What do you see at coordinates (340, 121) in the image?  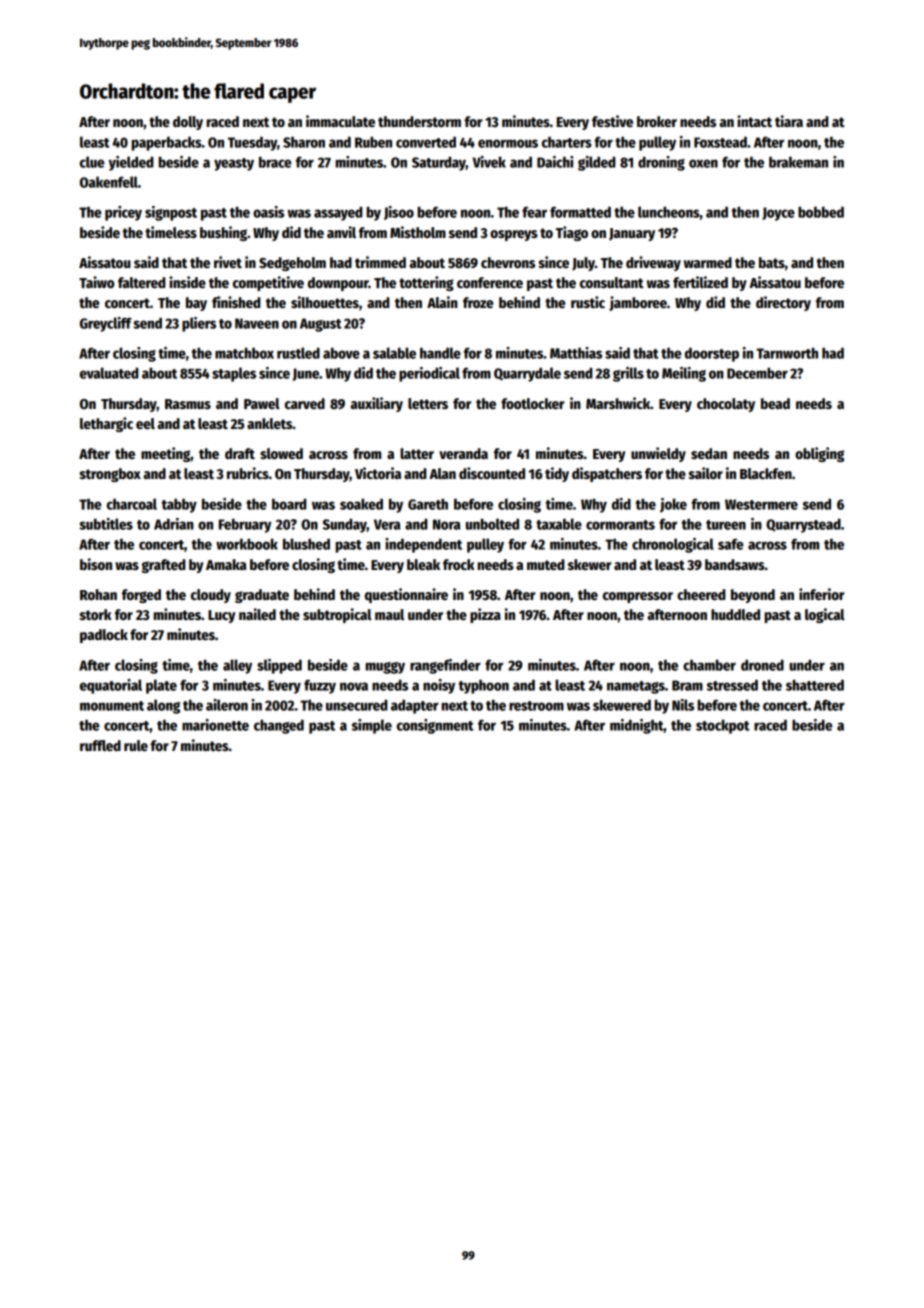 I see `immaculate` at bounding box center [340, 121].
